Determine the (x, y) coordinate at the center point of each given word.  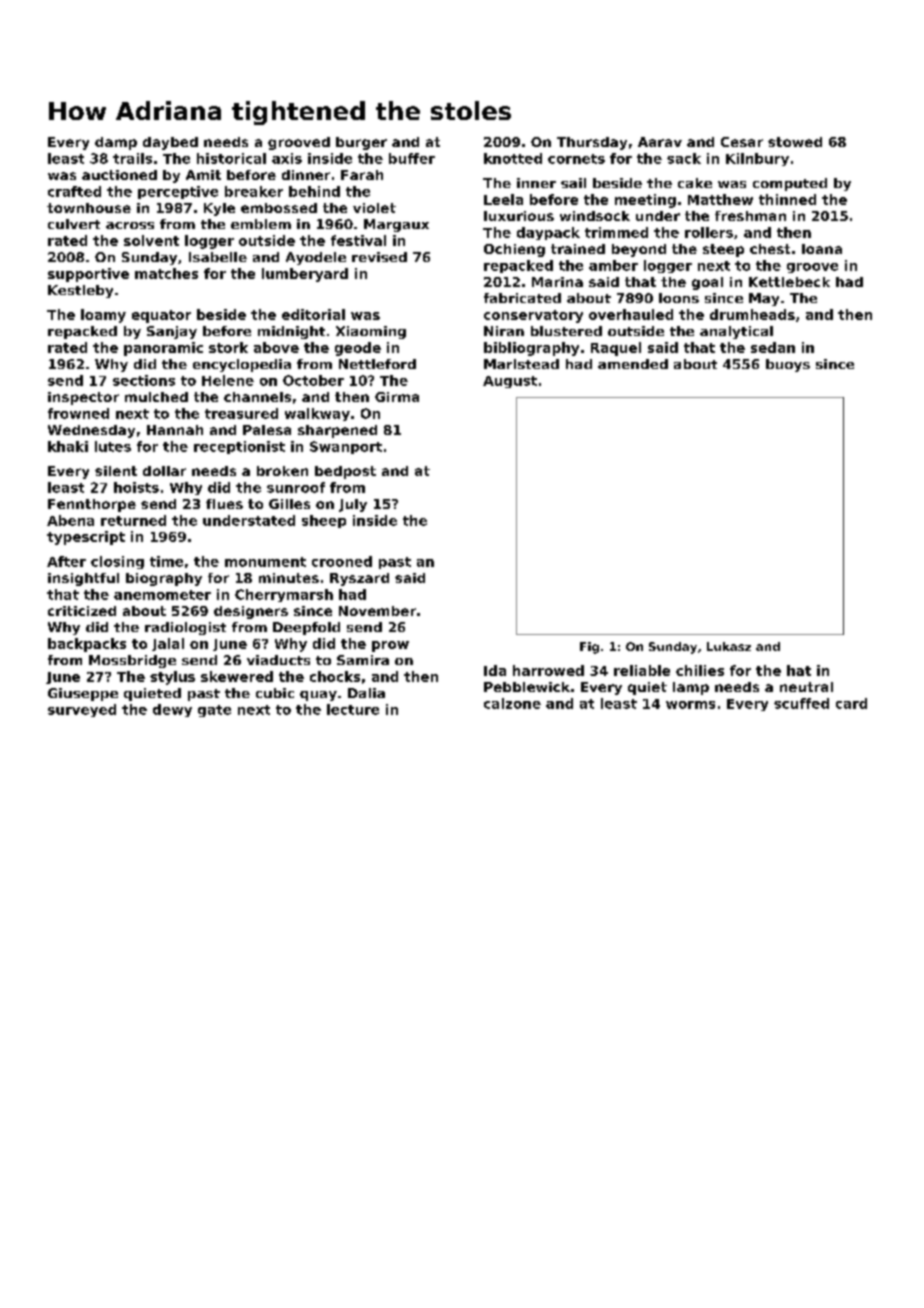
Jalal (168, 644)
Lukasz (729, 646)
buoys (788, 365)
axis (287, 158)
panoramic (163, 349)
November (377, 611)
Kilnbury (757, 159)
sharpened (337, 431)
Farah (362, 175)
